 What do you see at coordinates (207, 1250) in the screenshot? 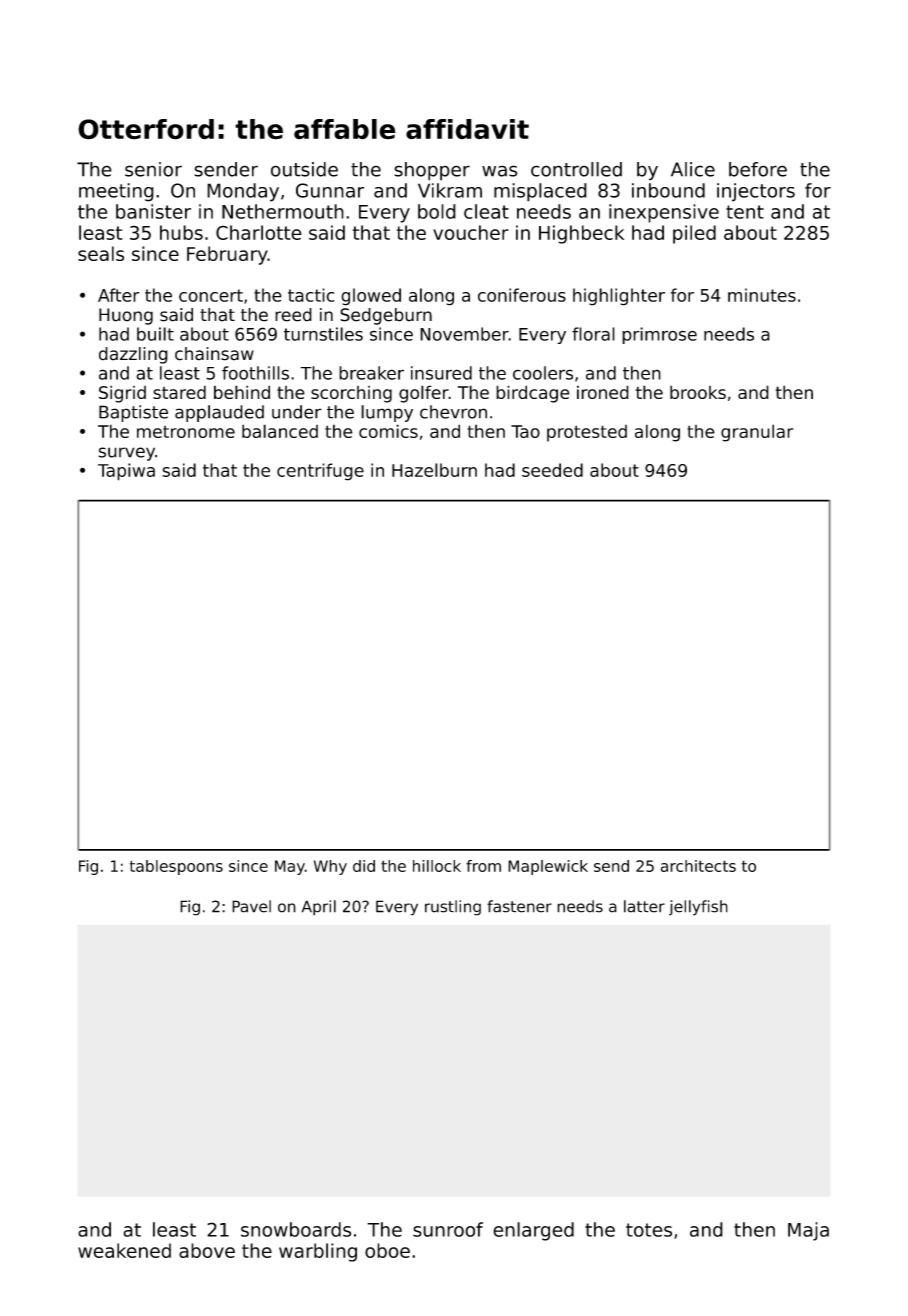
I see `above` at bounding box center [207, 1250].
